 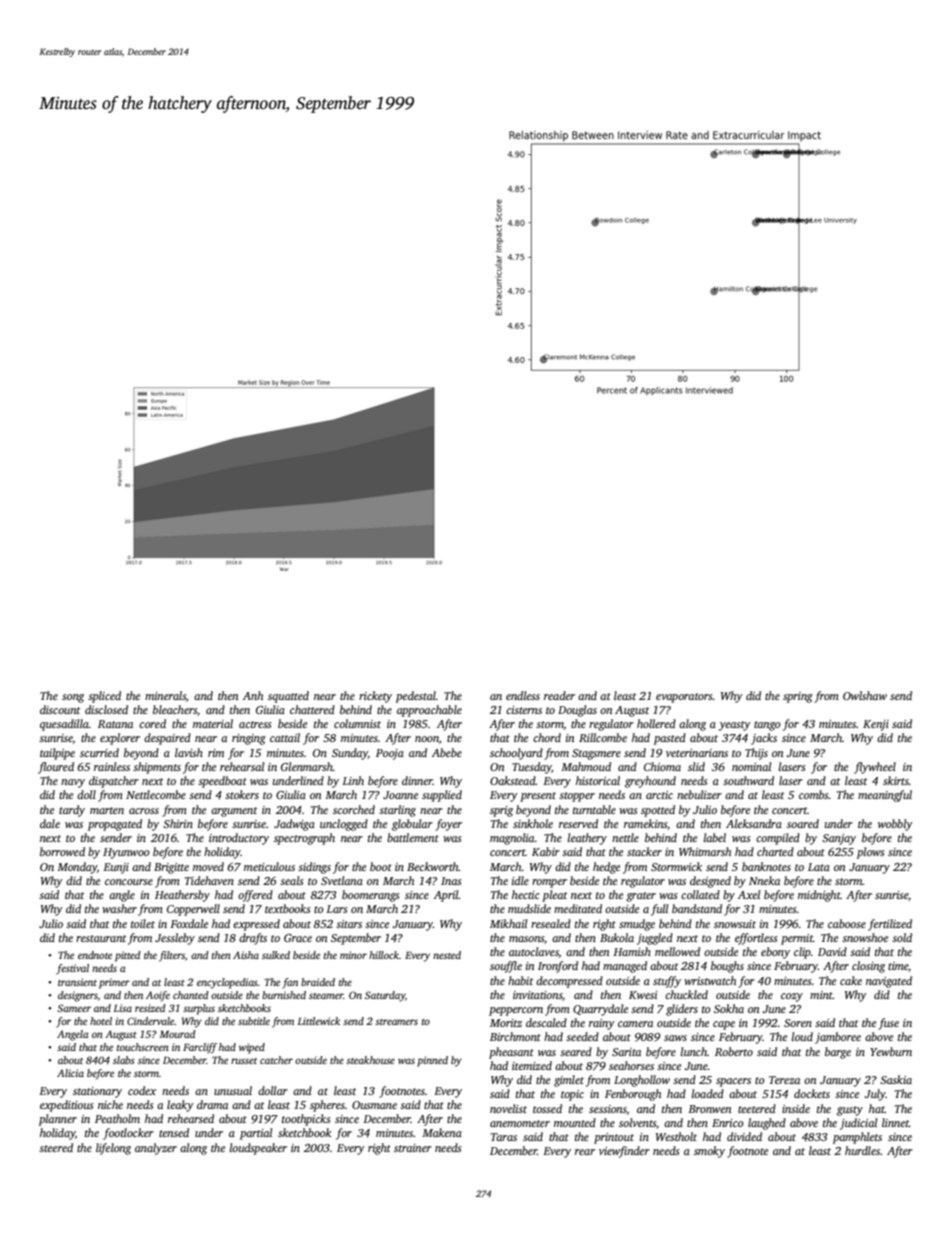 What do you see at coordinates (710, 882) in the image?
I see `designed` at bounding box center [710, 882].
